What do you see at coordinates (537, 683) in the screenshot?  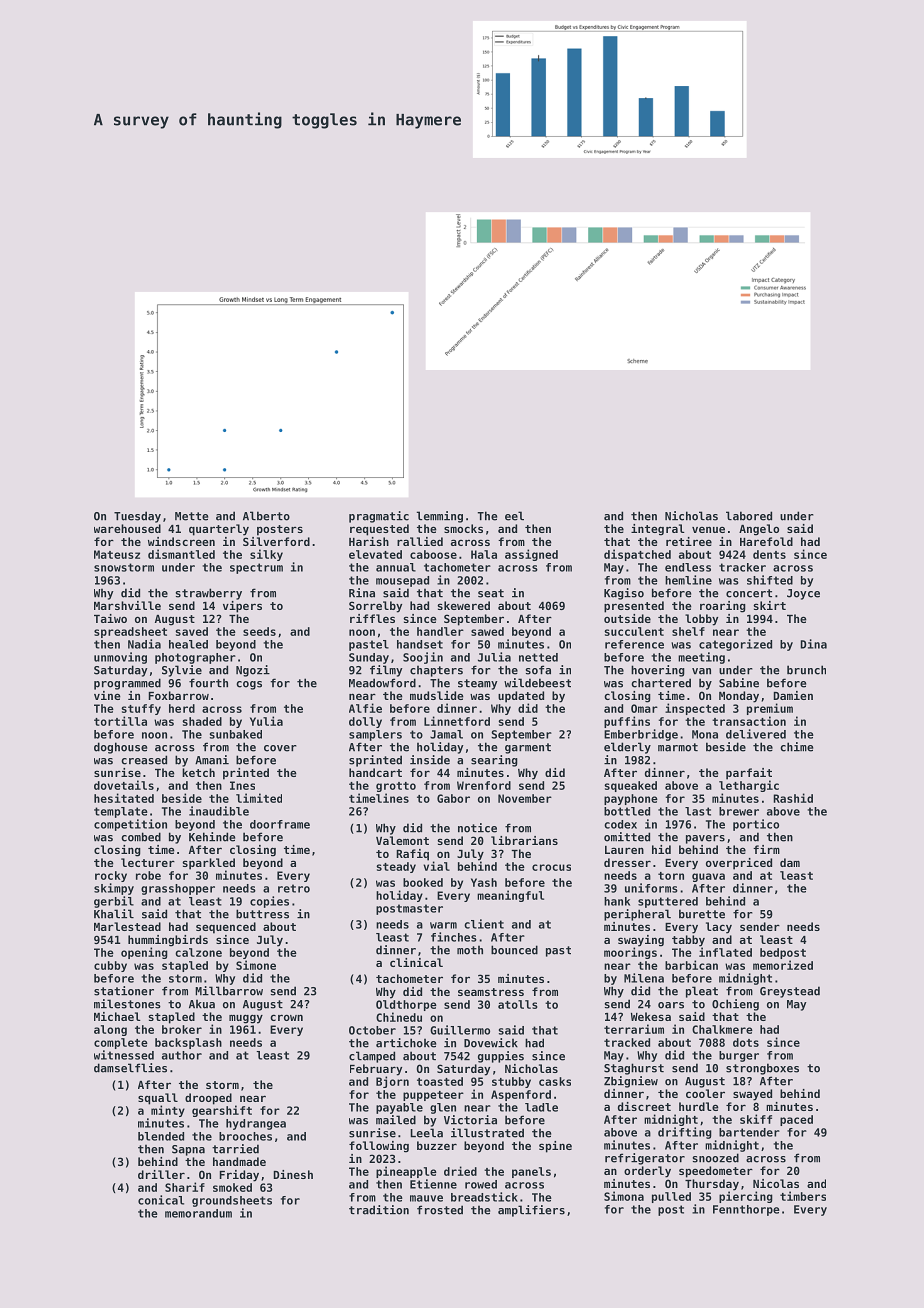 I see `wildebeest` at bounding box center [537, 683].
